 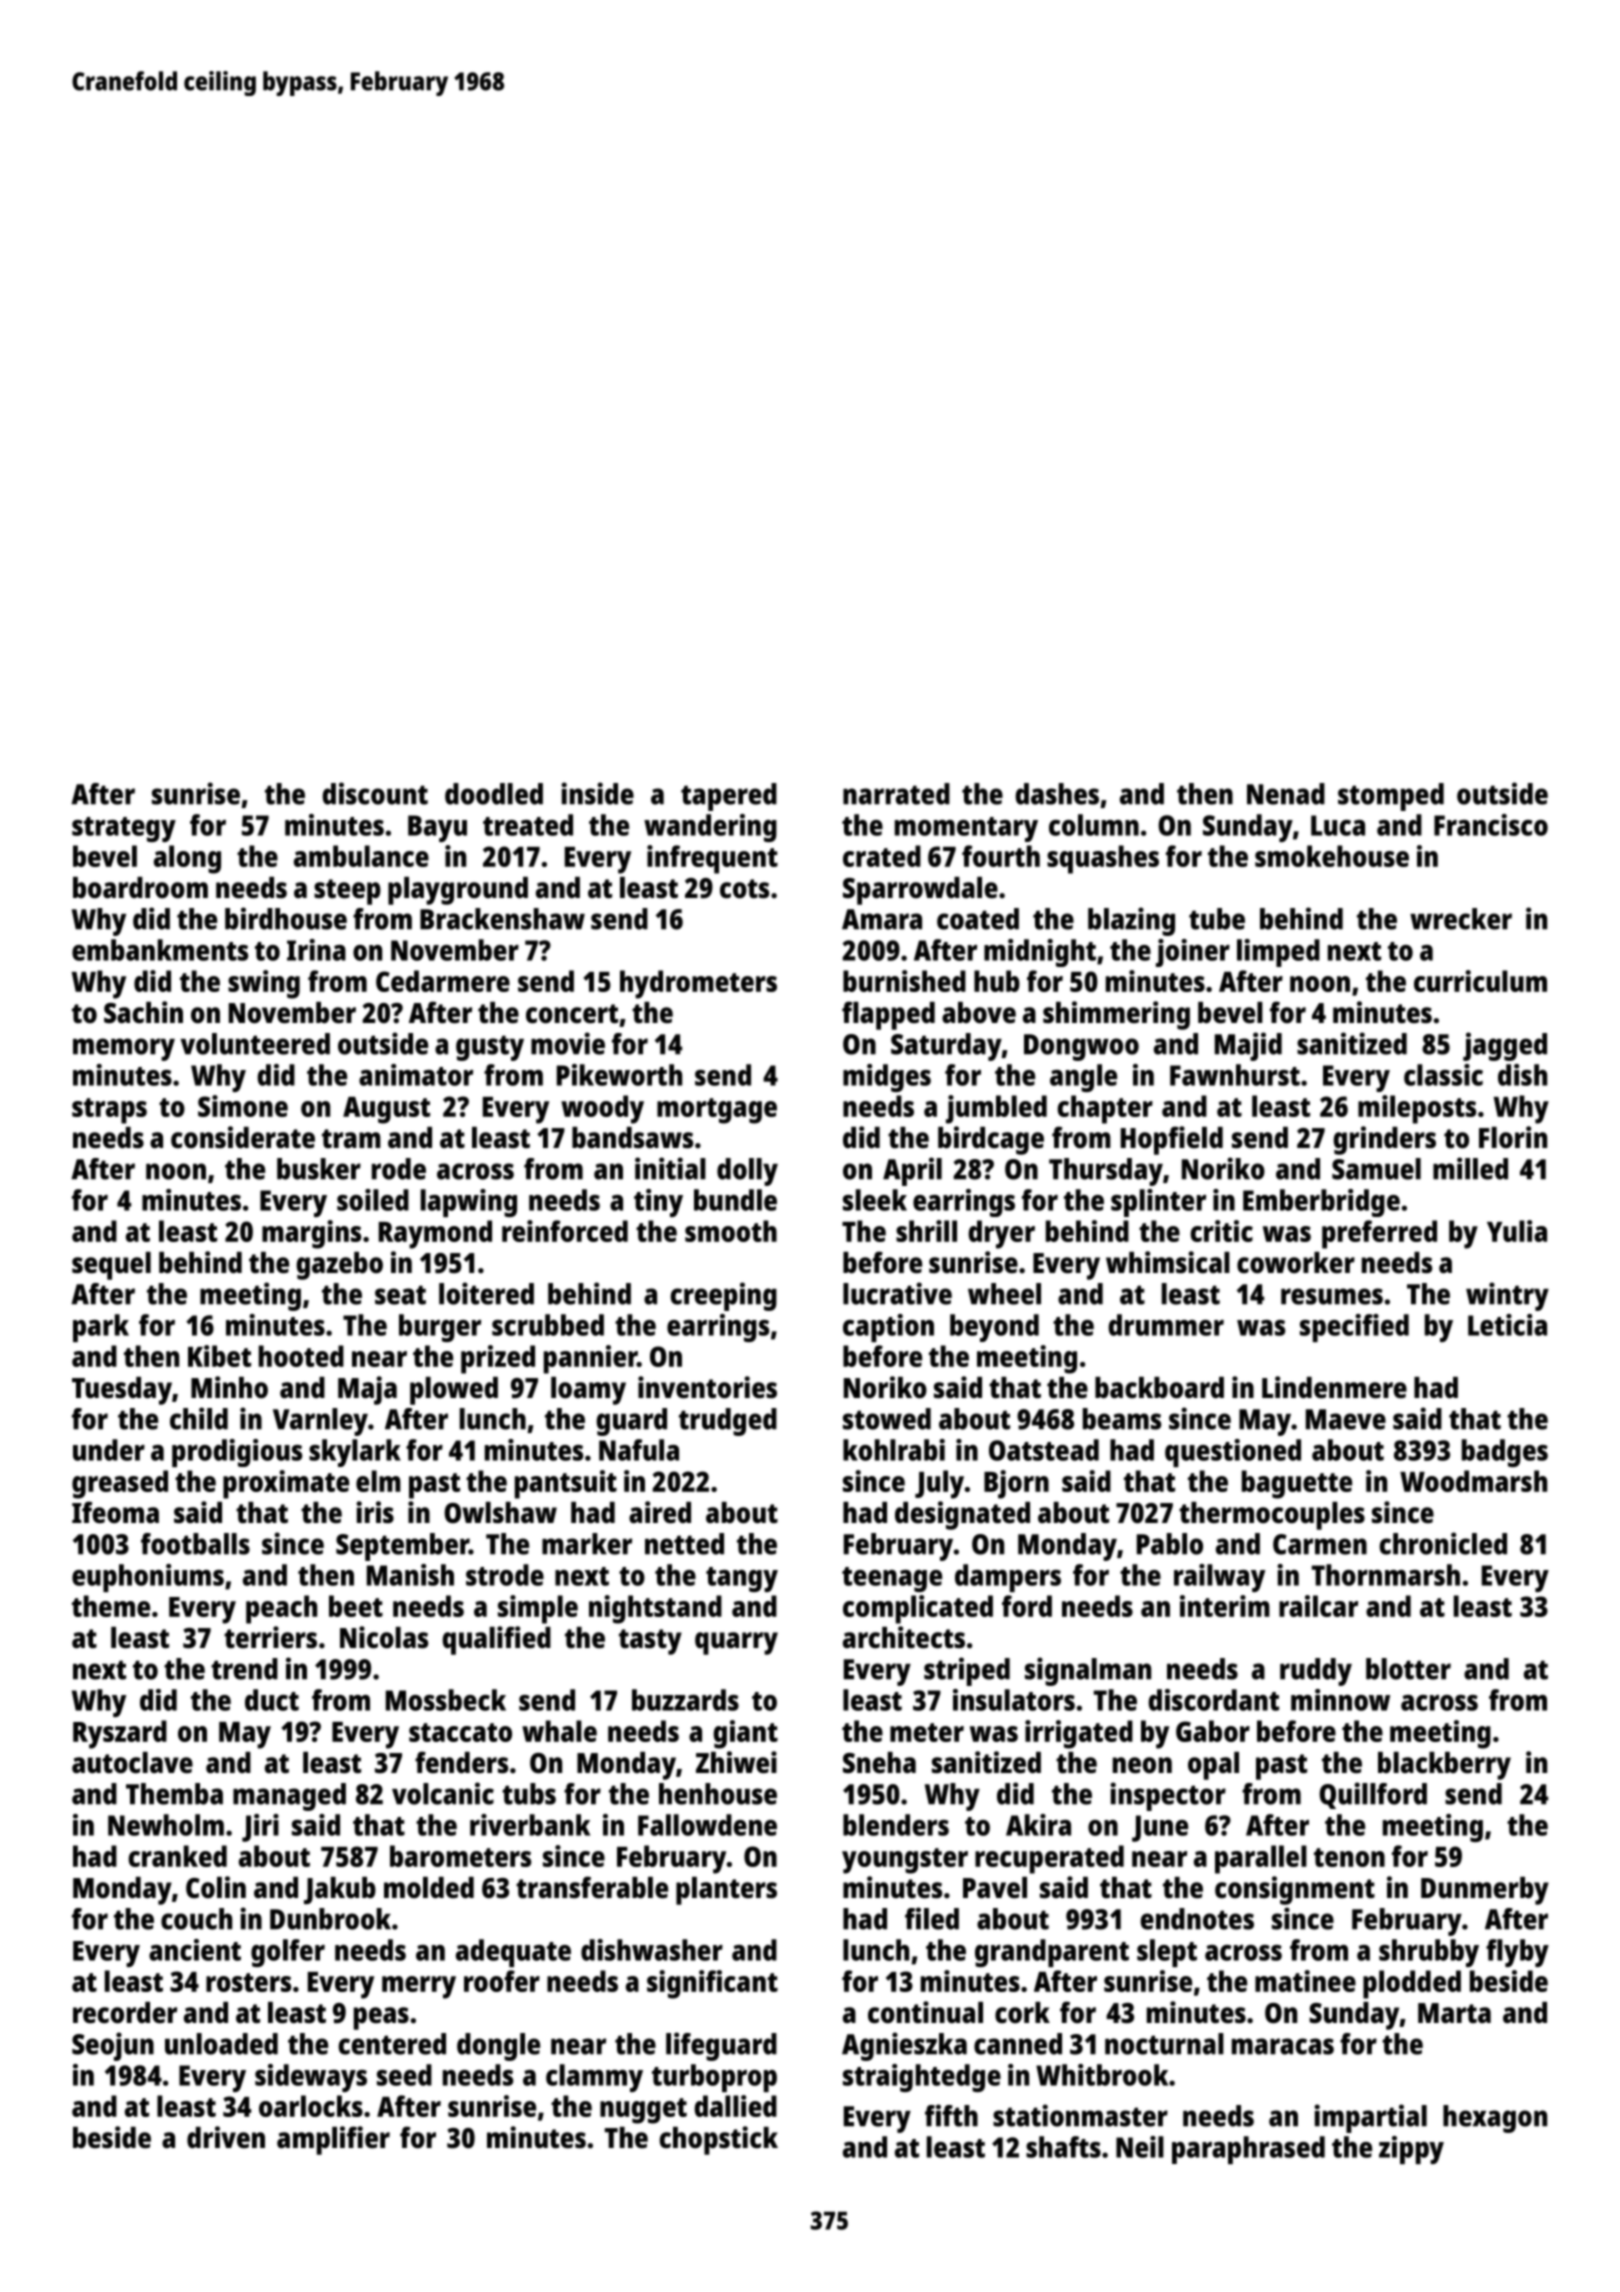 What do you see at coordinates (1286, 794) in the image?
I see `Nenad` at bounding box center [1286, 794].
